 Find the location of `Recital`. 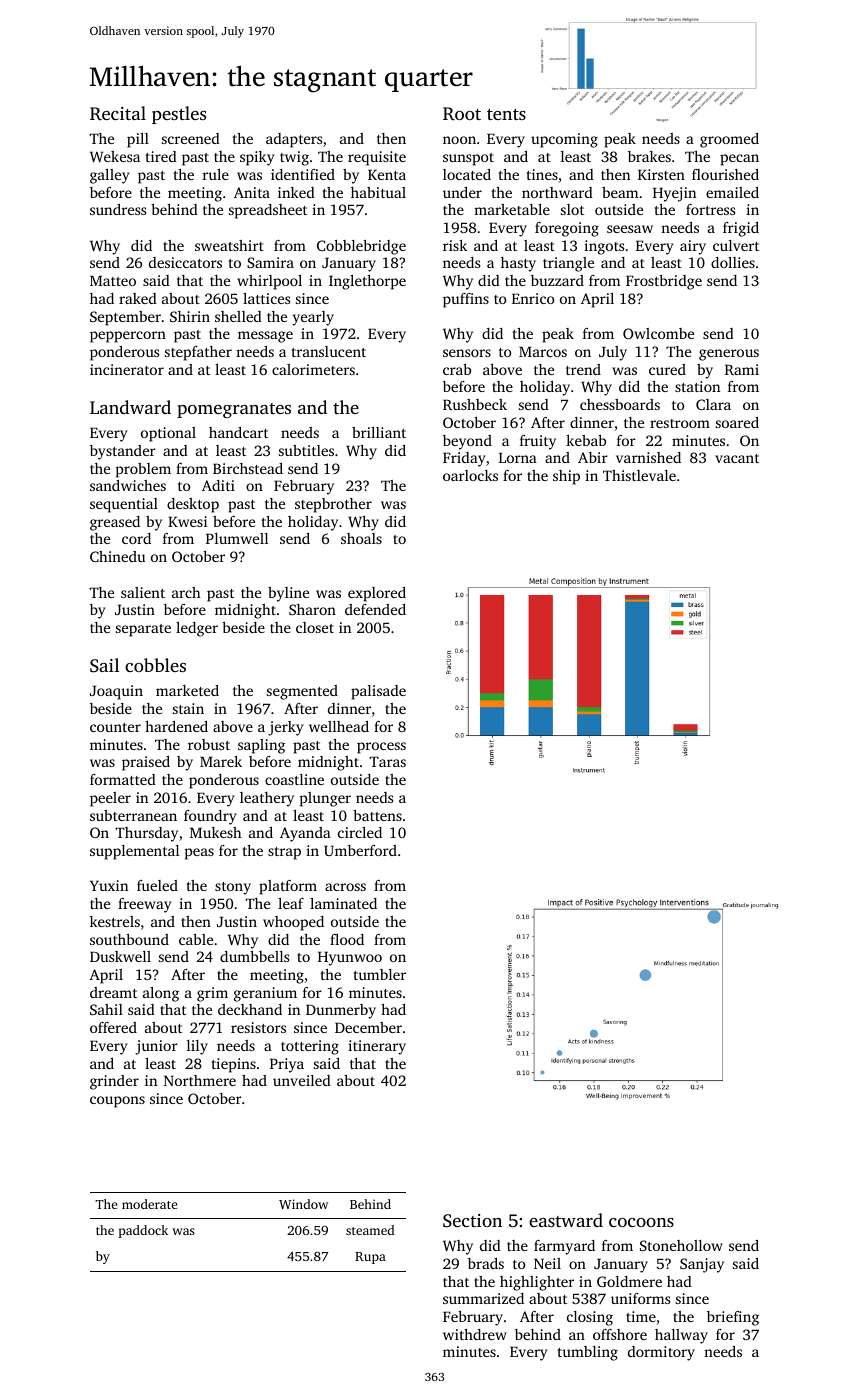

Recital is located at coordinates (118, 113).
